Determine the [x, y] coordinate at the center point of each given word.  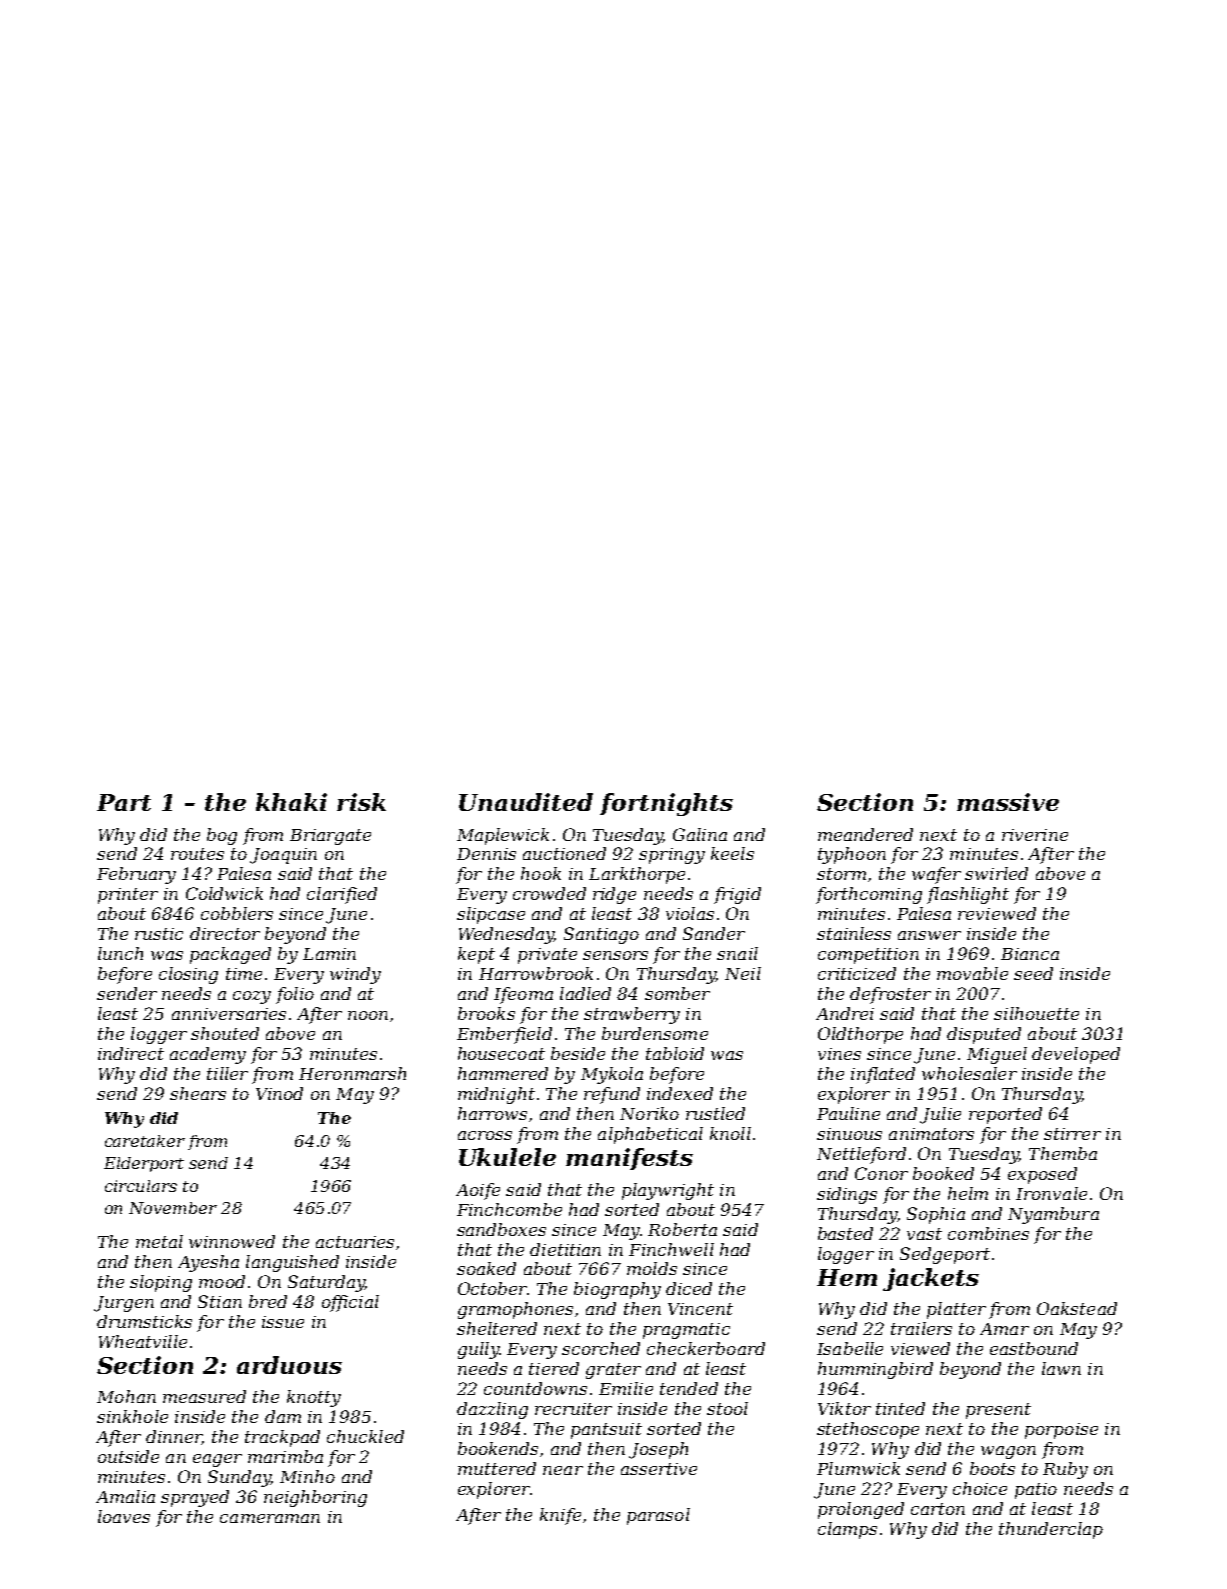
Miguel [997, 1055]
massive [1008, 802]
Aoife [478, 1191]
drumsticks [144, 1321]
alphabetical [650, 1135]
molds [652, 1268]
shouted [225, 1033]
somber [677, 993]
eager [217, 1460]
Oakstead [1077, 1308]
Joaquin [283, 856]
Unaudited [526, 802]
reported [1005, 1115]
